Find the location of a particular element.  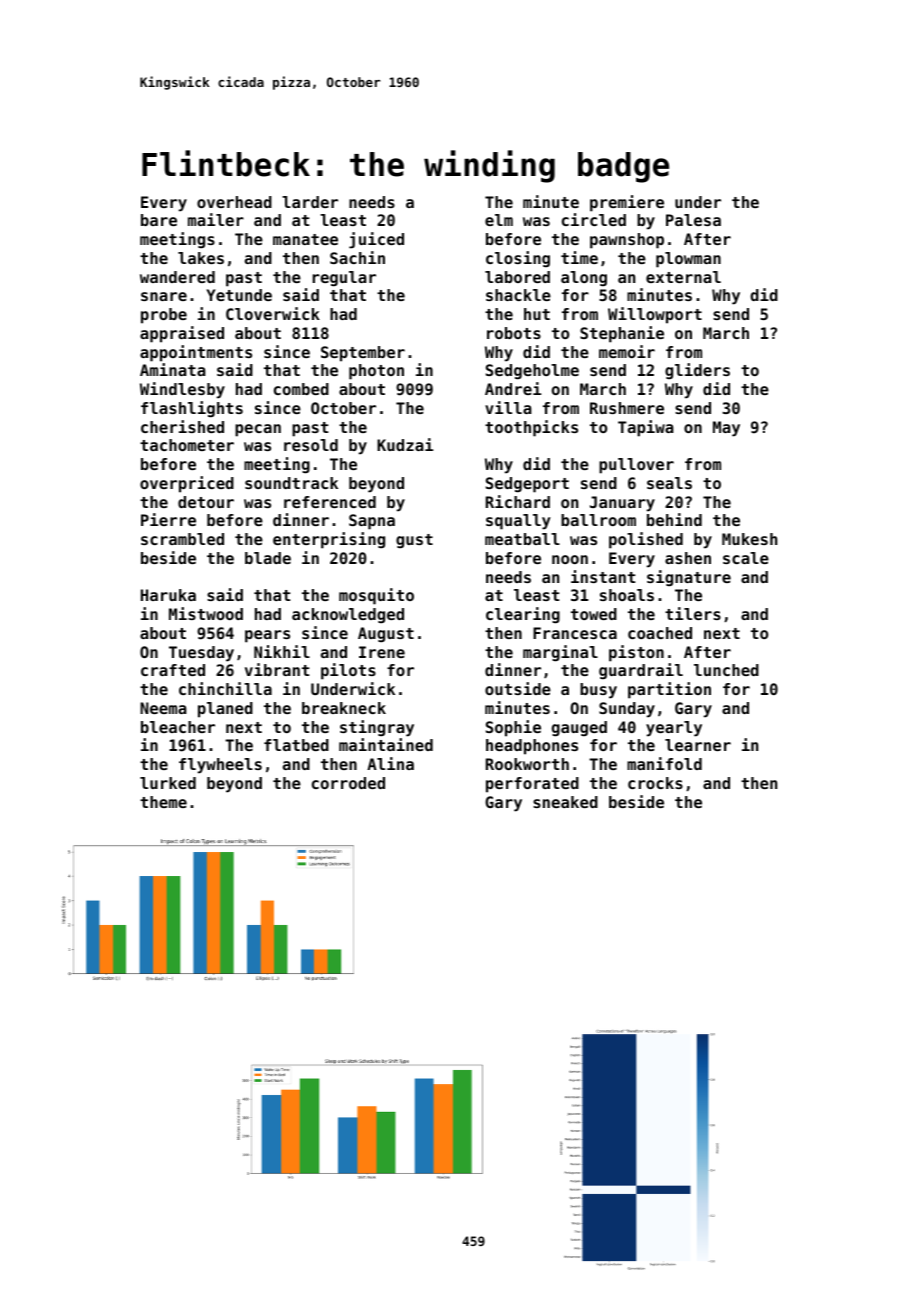

marginal is located at coordinates (560, 653).
